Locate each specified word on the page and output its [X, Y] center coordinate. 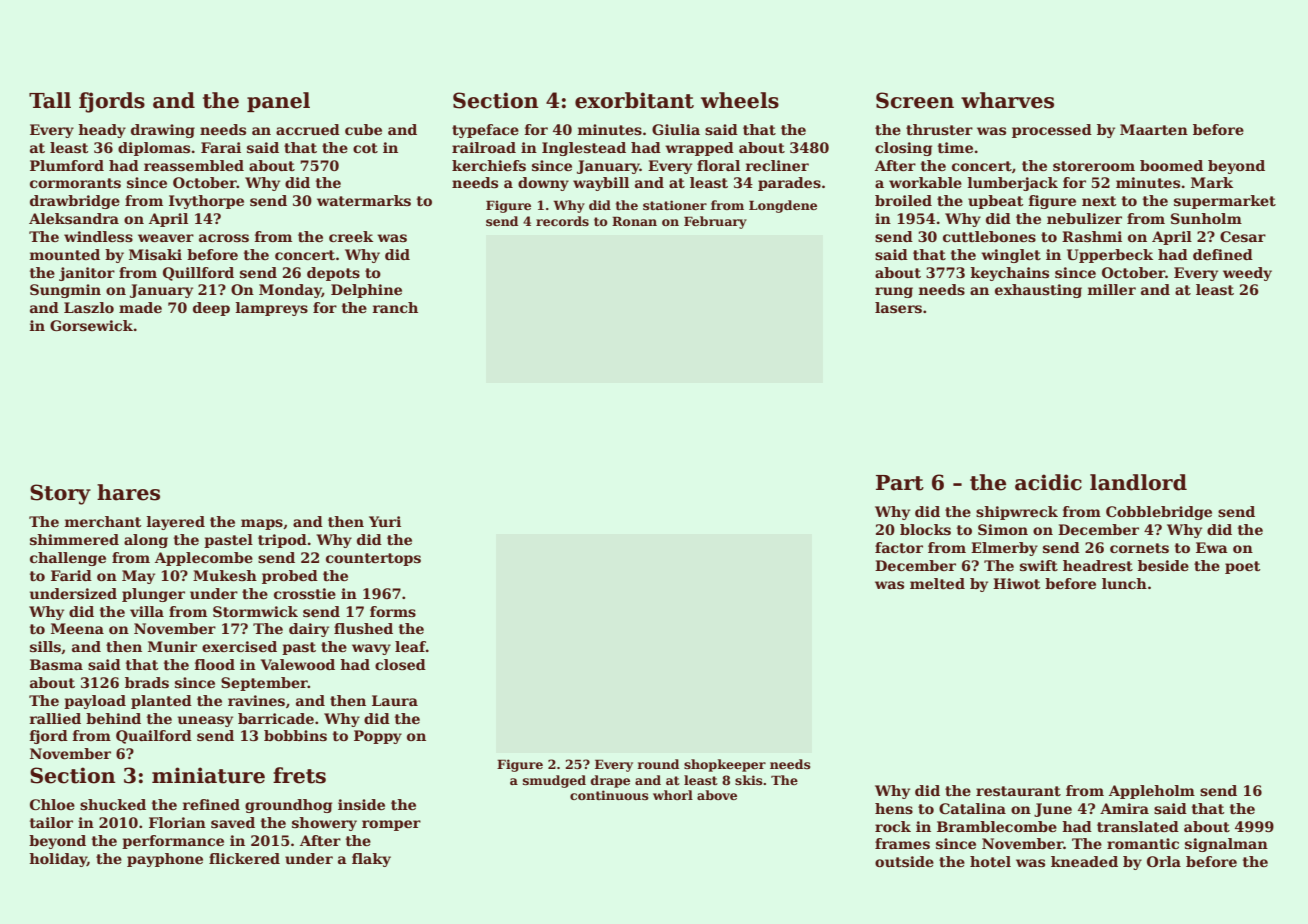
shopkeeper [725, 765]
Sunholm [1206, 218]
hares [128, 492]
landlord [1138, 482]
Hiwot [1016, 583]
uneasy [205, 721]
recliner [777, 165]
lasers [898, 307]
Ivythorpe [206, 202]
